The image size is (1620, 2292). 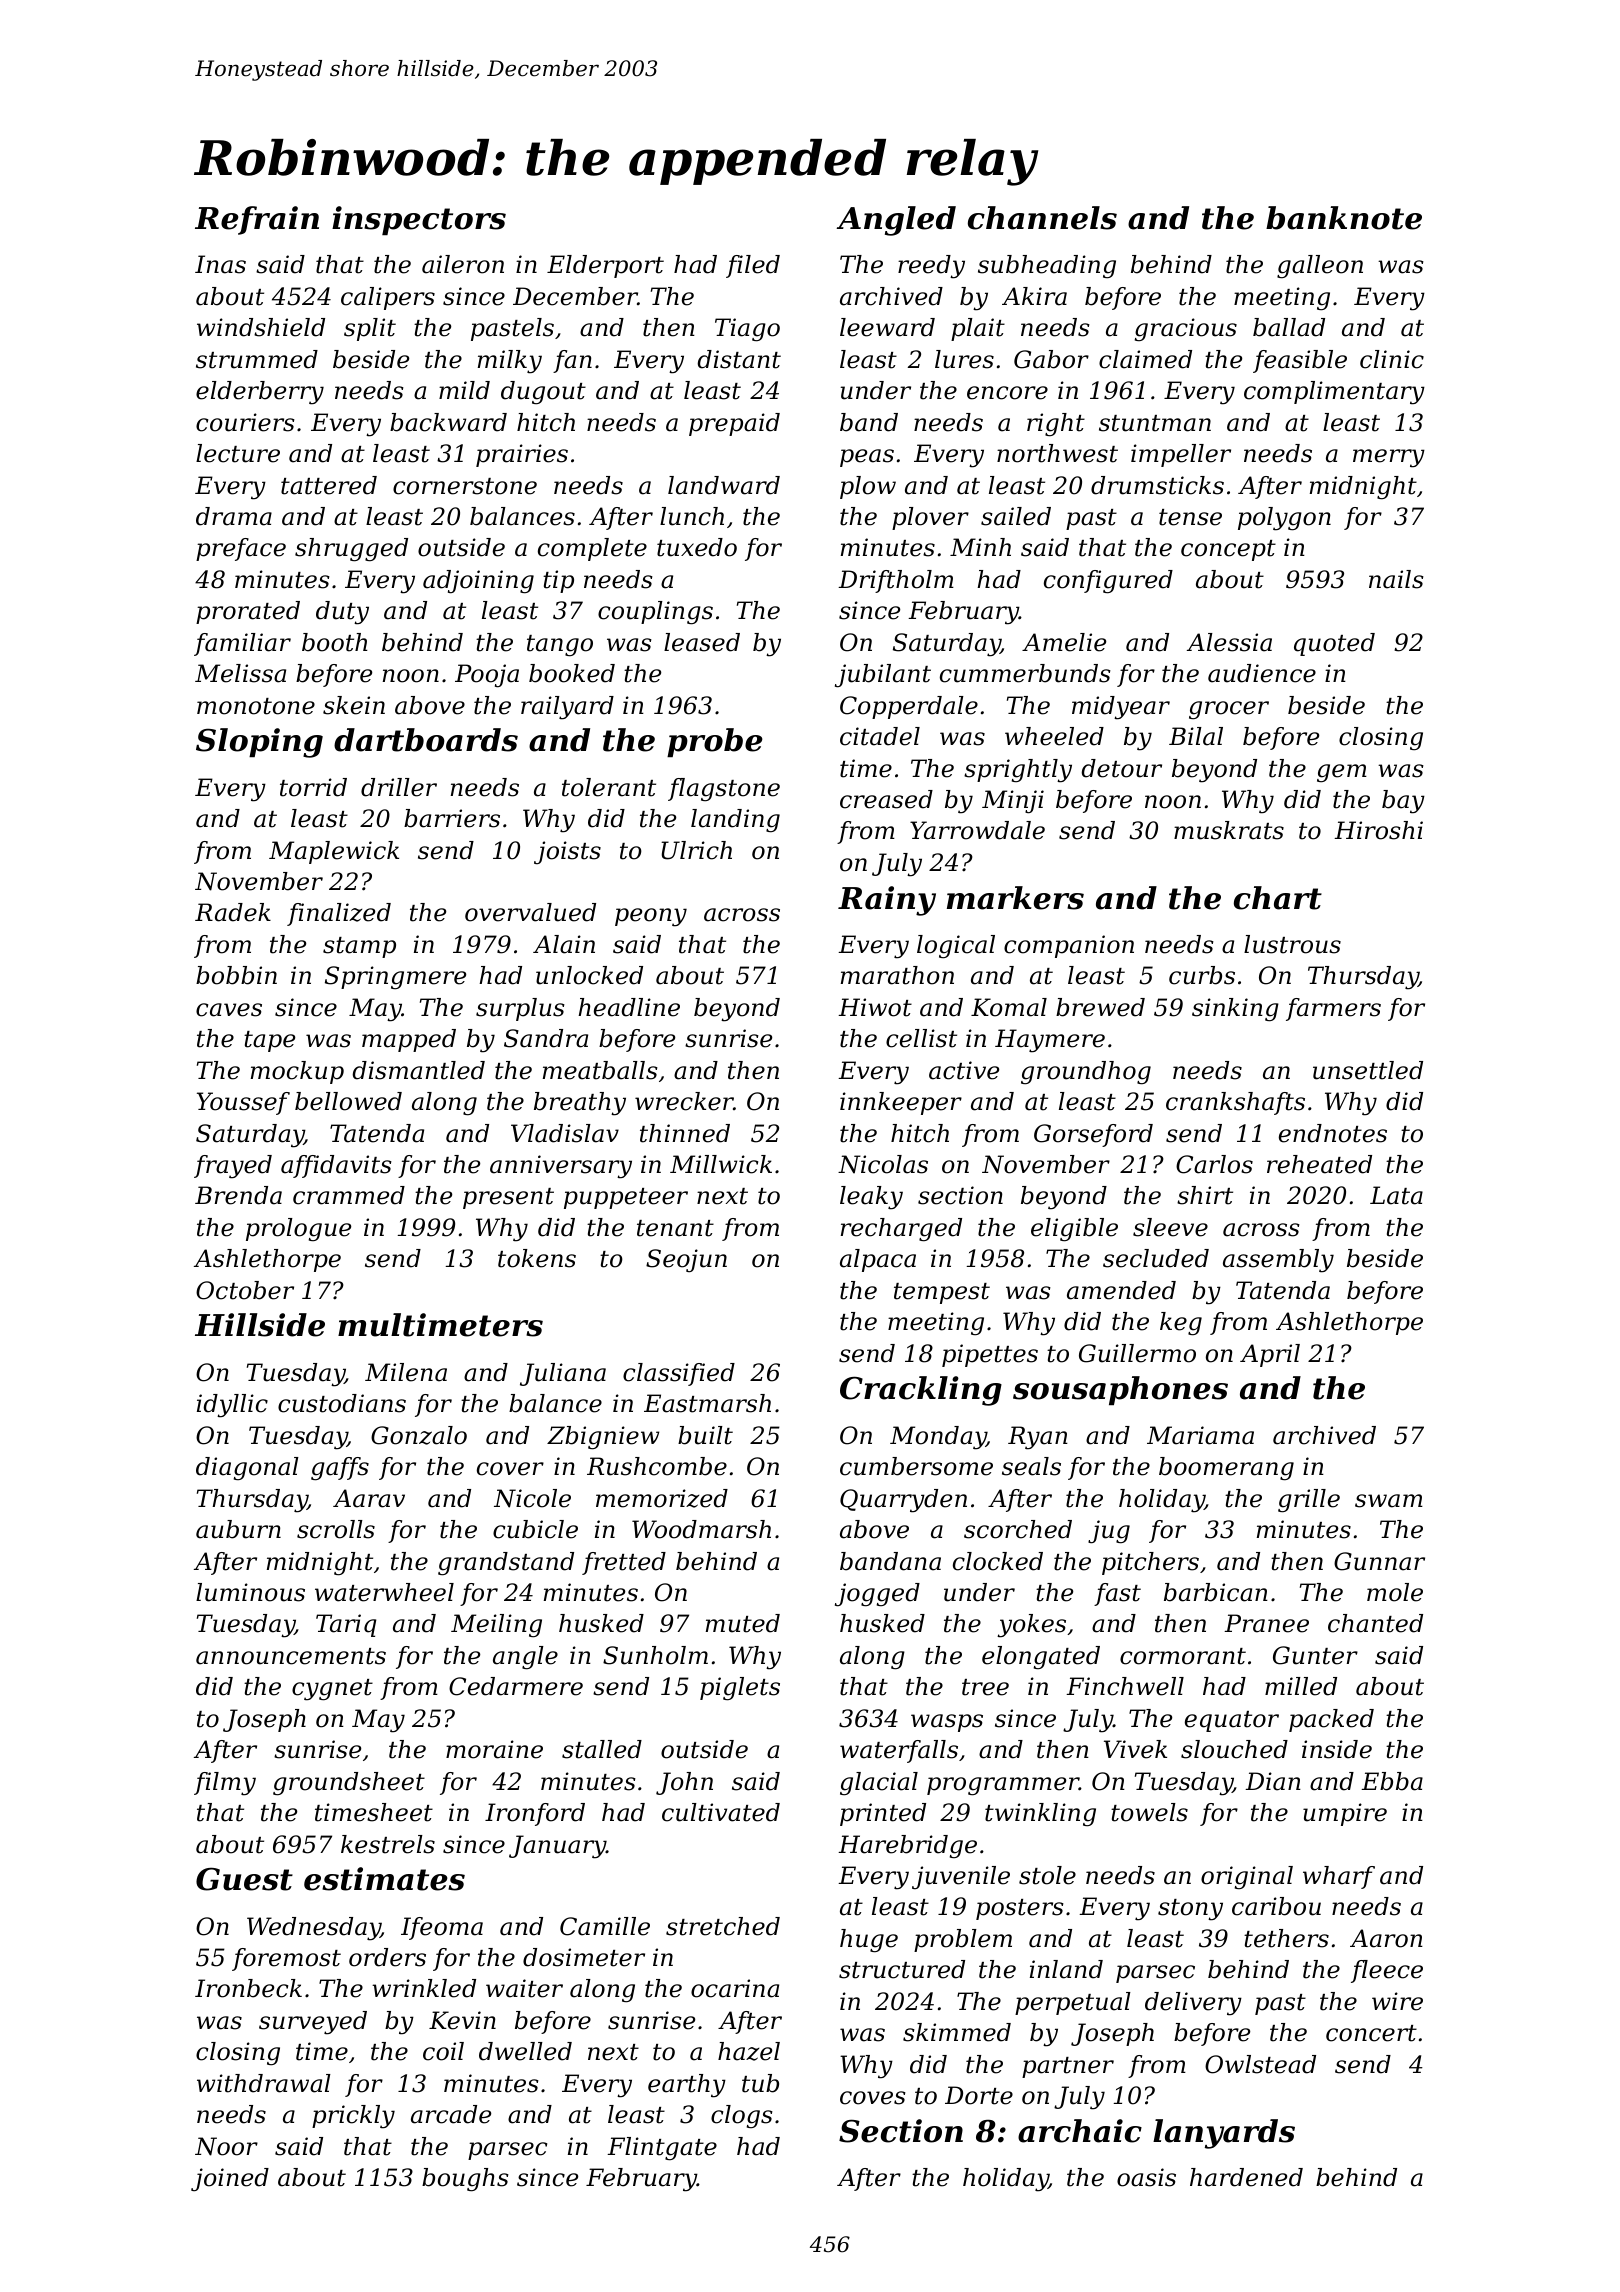 What do you see at coordinates (896, 581) in the screenshot?
I see `Driftholm` at bounding box center [896, 581].
